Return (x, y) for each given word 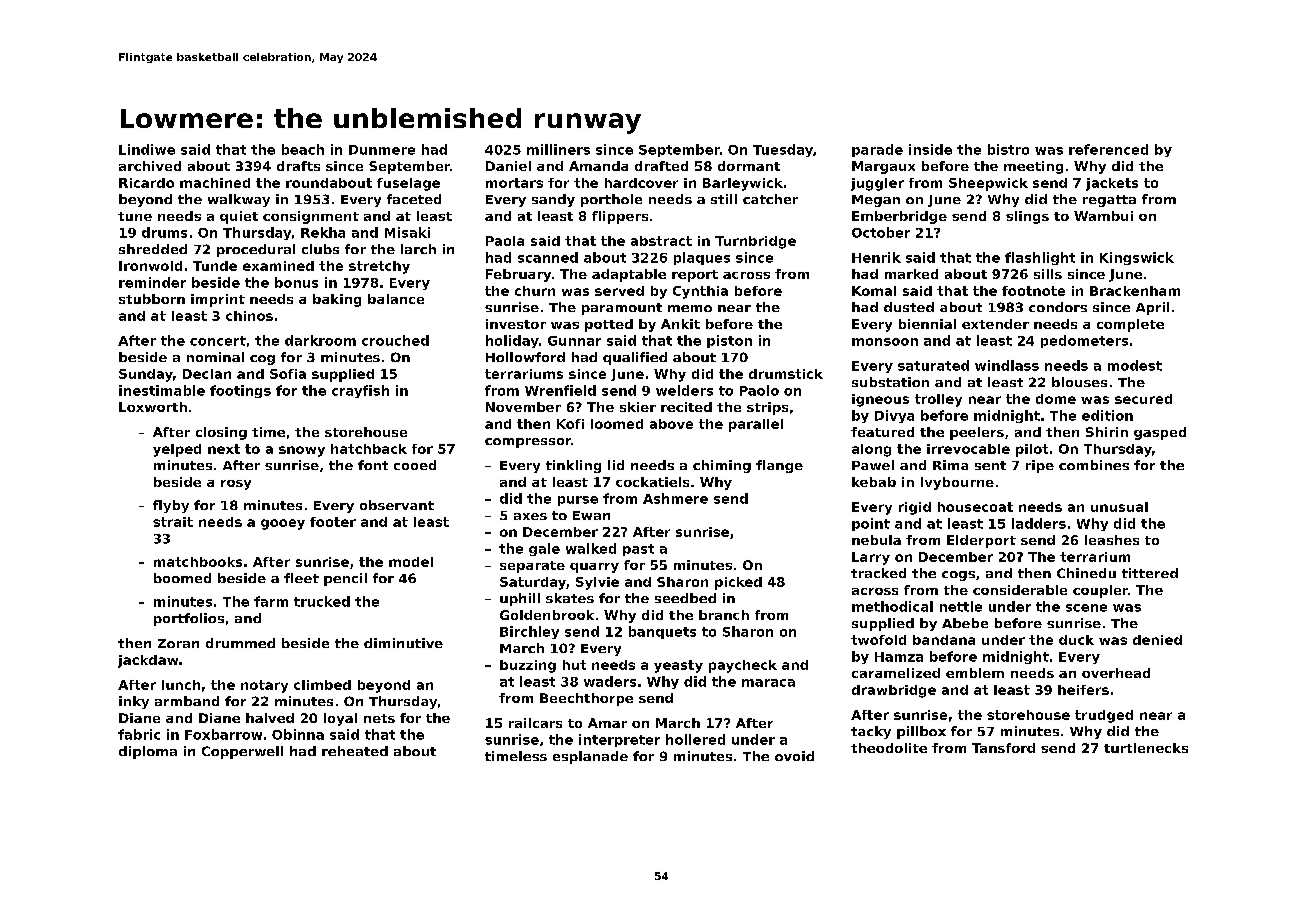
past (638, 550)
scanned (548, 257)
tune (135, 216)
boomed (182, 578)
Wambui (1103, 216)
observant (397, 505)
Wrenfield (560, 390)
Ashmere (675, 498)
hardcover (641, 183)
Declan (207, 374)
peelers (977, 433)
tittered (1150, 573)
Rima (950, 465)
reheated (355, 751)
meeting (1033, 167)
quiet (239, 217)
